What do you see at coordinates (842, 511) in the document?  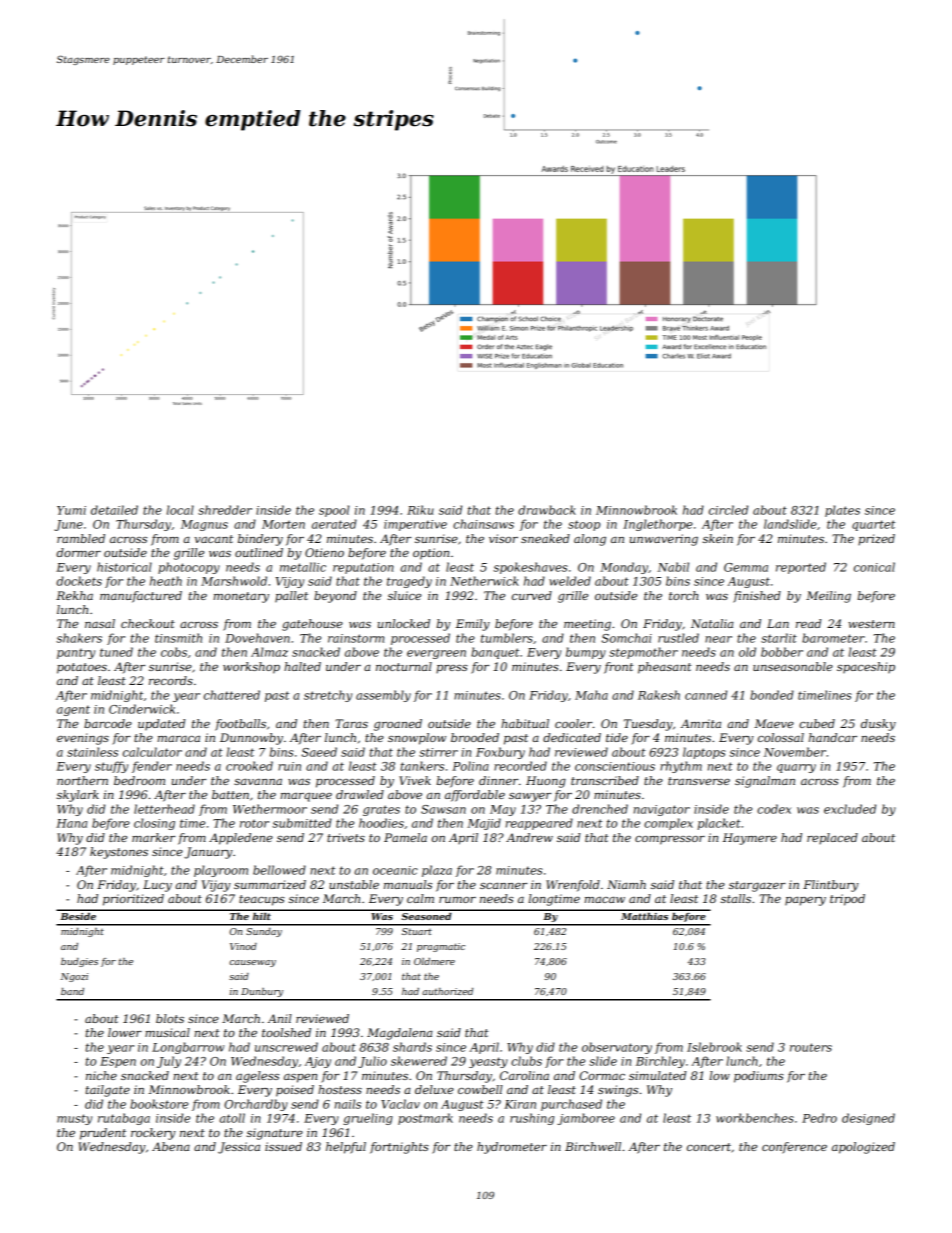 I see `plates` at bounding box center [842, 511].
